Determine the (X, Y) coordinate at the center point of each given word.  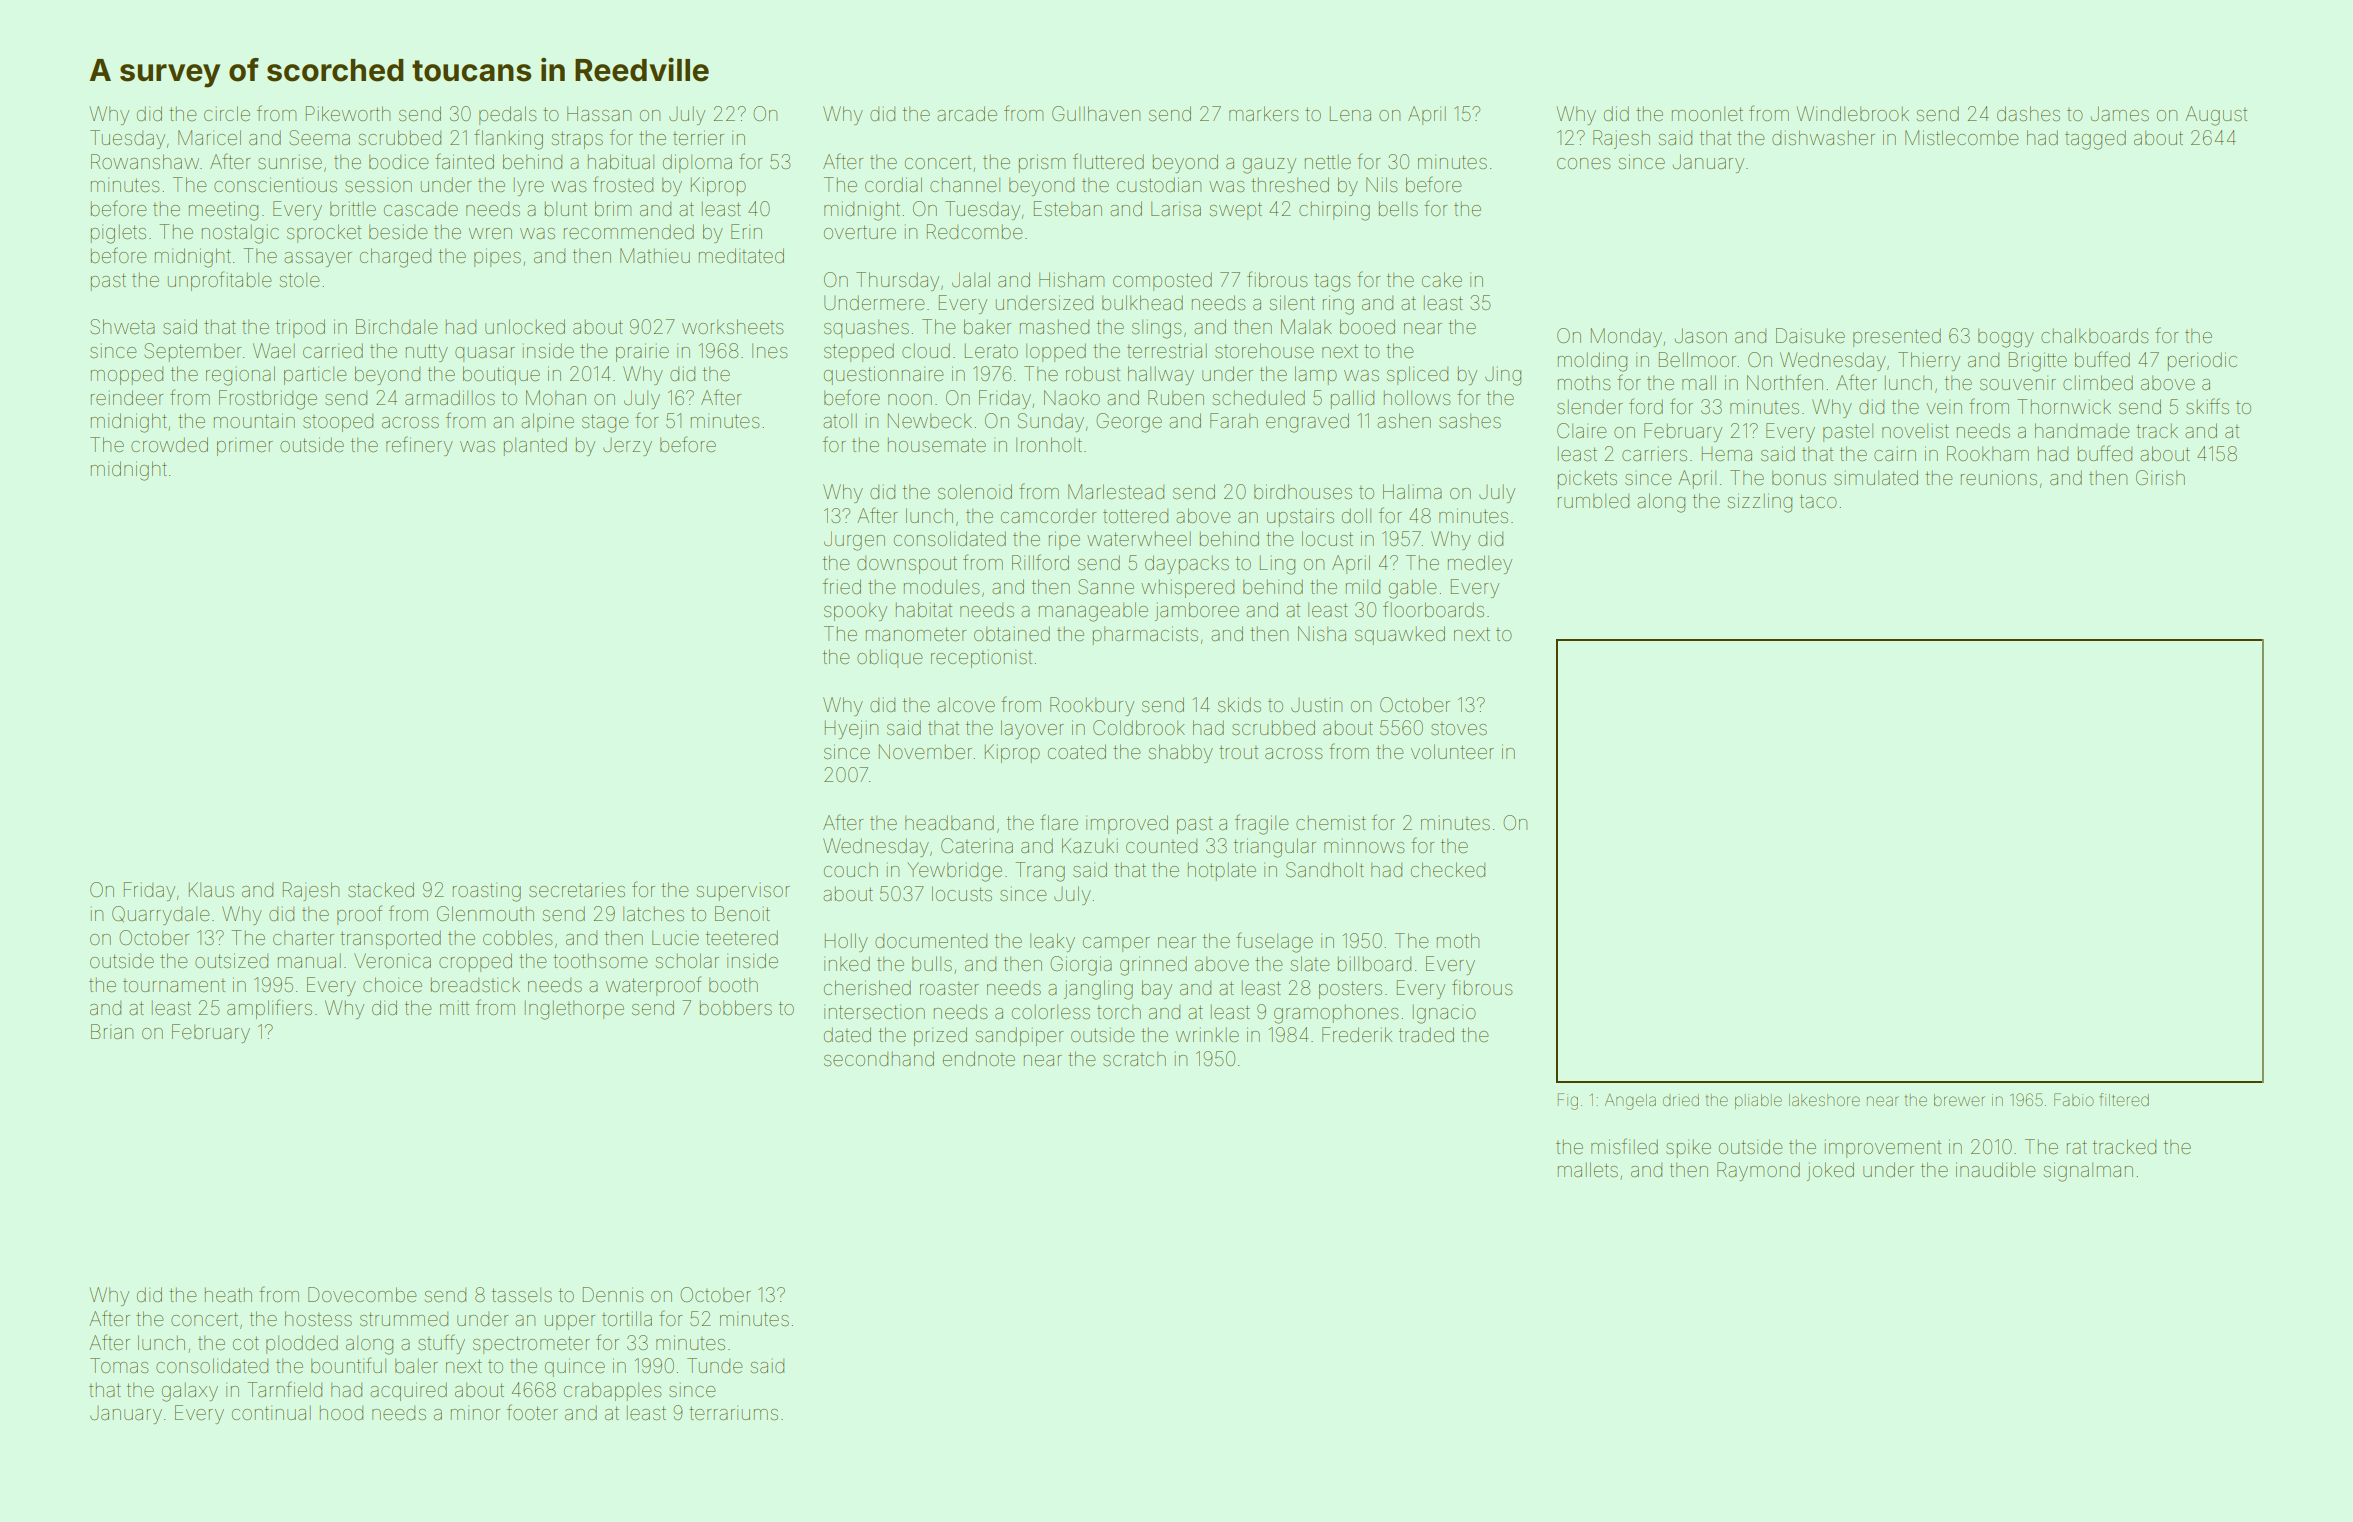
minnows (1364, 847)
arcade (967, 113)
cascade (421, 209)
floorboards (1433, 609)
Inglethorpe (574, 1010)
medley (1480, 564)
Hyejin (851, 729)
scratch (1134, 1058)
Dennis (613, 1294)
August (2216, 116)
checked (1448, 869)
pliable (1758, 1101)
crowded (169, 444)
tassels (522, 1294)
